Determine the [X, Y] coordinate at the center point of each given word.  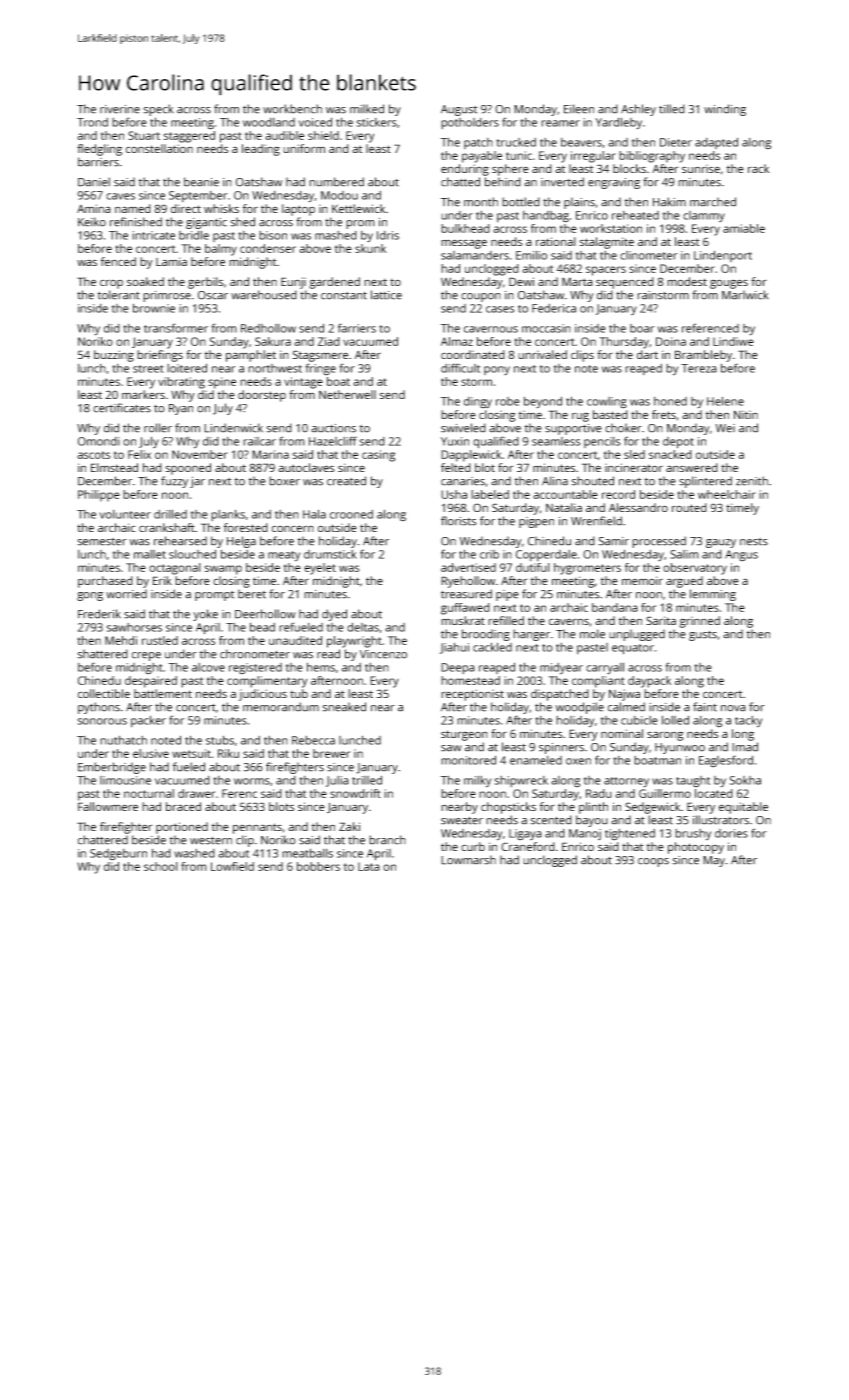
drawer [196, 793]
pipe [507, 595]
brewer [331, 753]
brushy [693, 835]
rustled [160, 640]
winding [725, 110]
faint [705, 707]
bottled [521, 202]
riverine [120, 109]
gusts [703, 636]
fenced [118, 261]
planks [228, 515]
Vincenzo [383, 654]
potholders [470, 123]
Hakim [669, 202]
